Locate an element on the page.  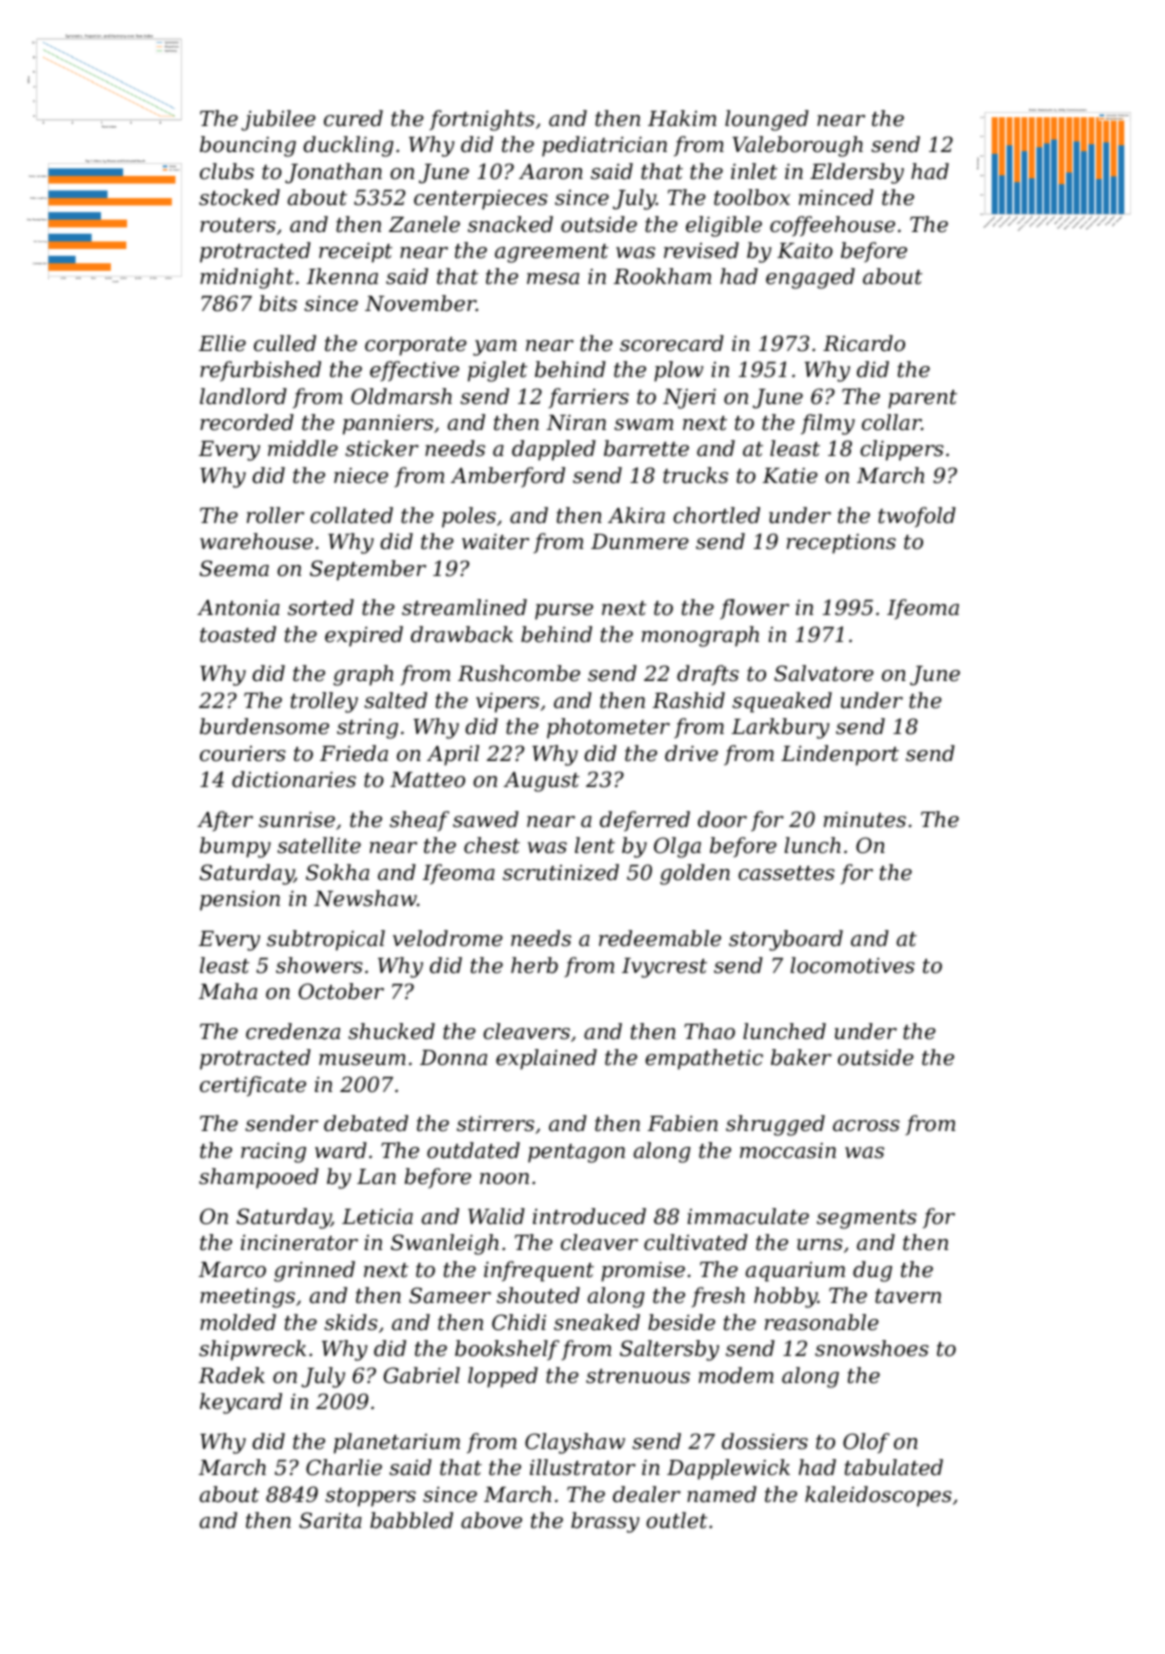
purse is located at coordinates (564, 612).
